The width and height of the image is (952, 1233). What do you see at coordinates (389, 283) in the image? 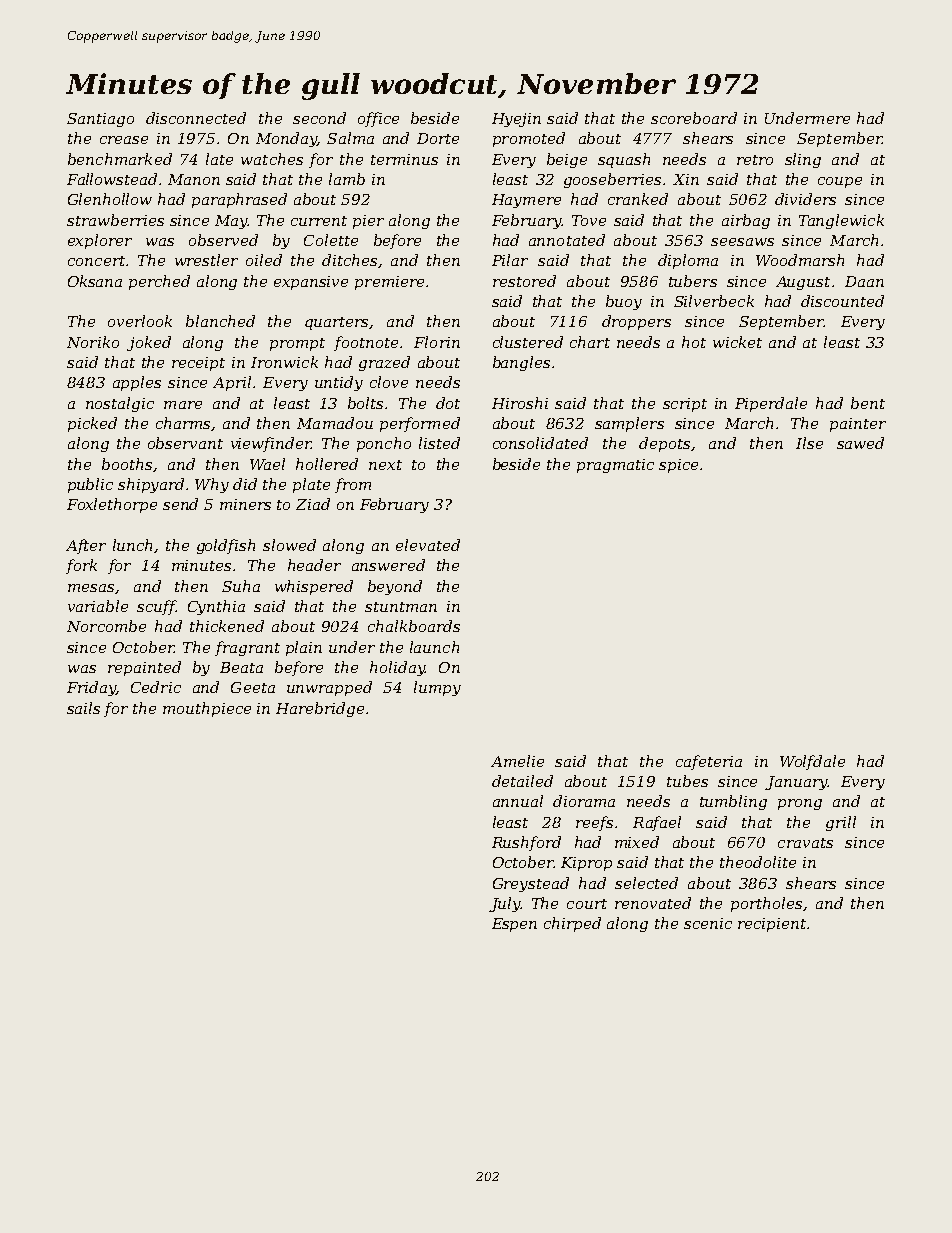
I see `premiere` at bounding box center [389, 283].
